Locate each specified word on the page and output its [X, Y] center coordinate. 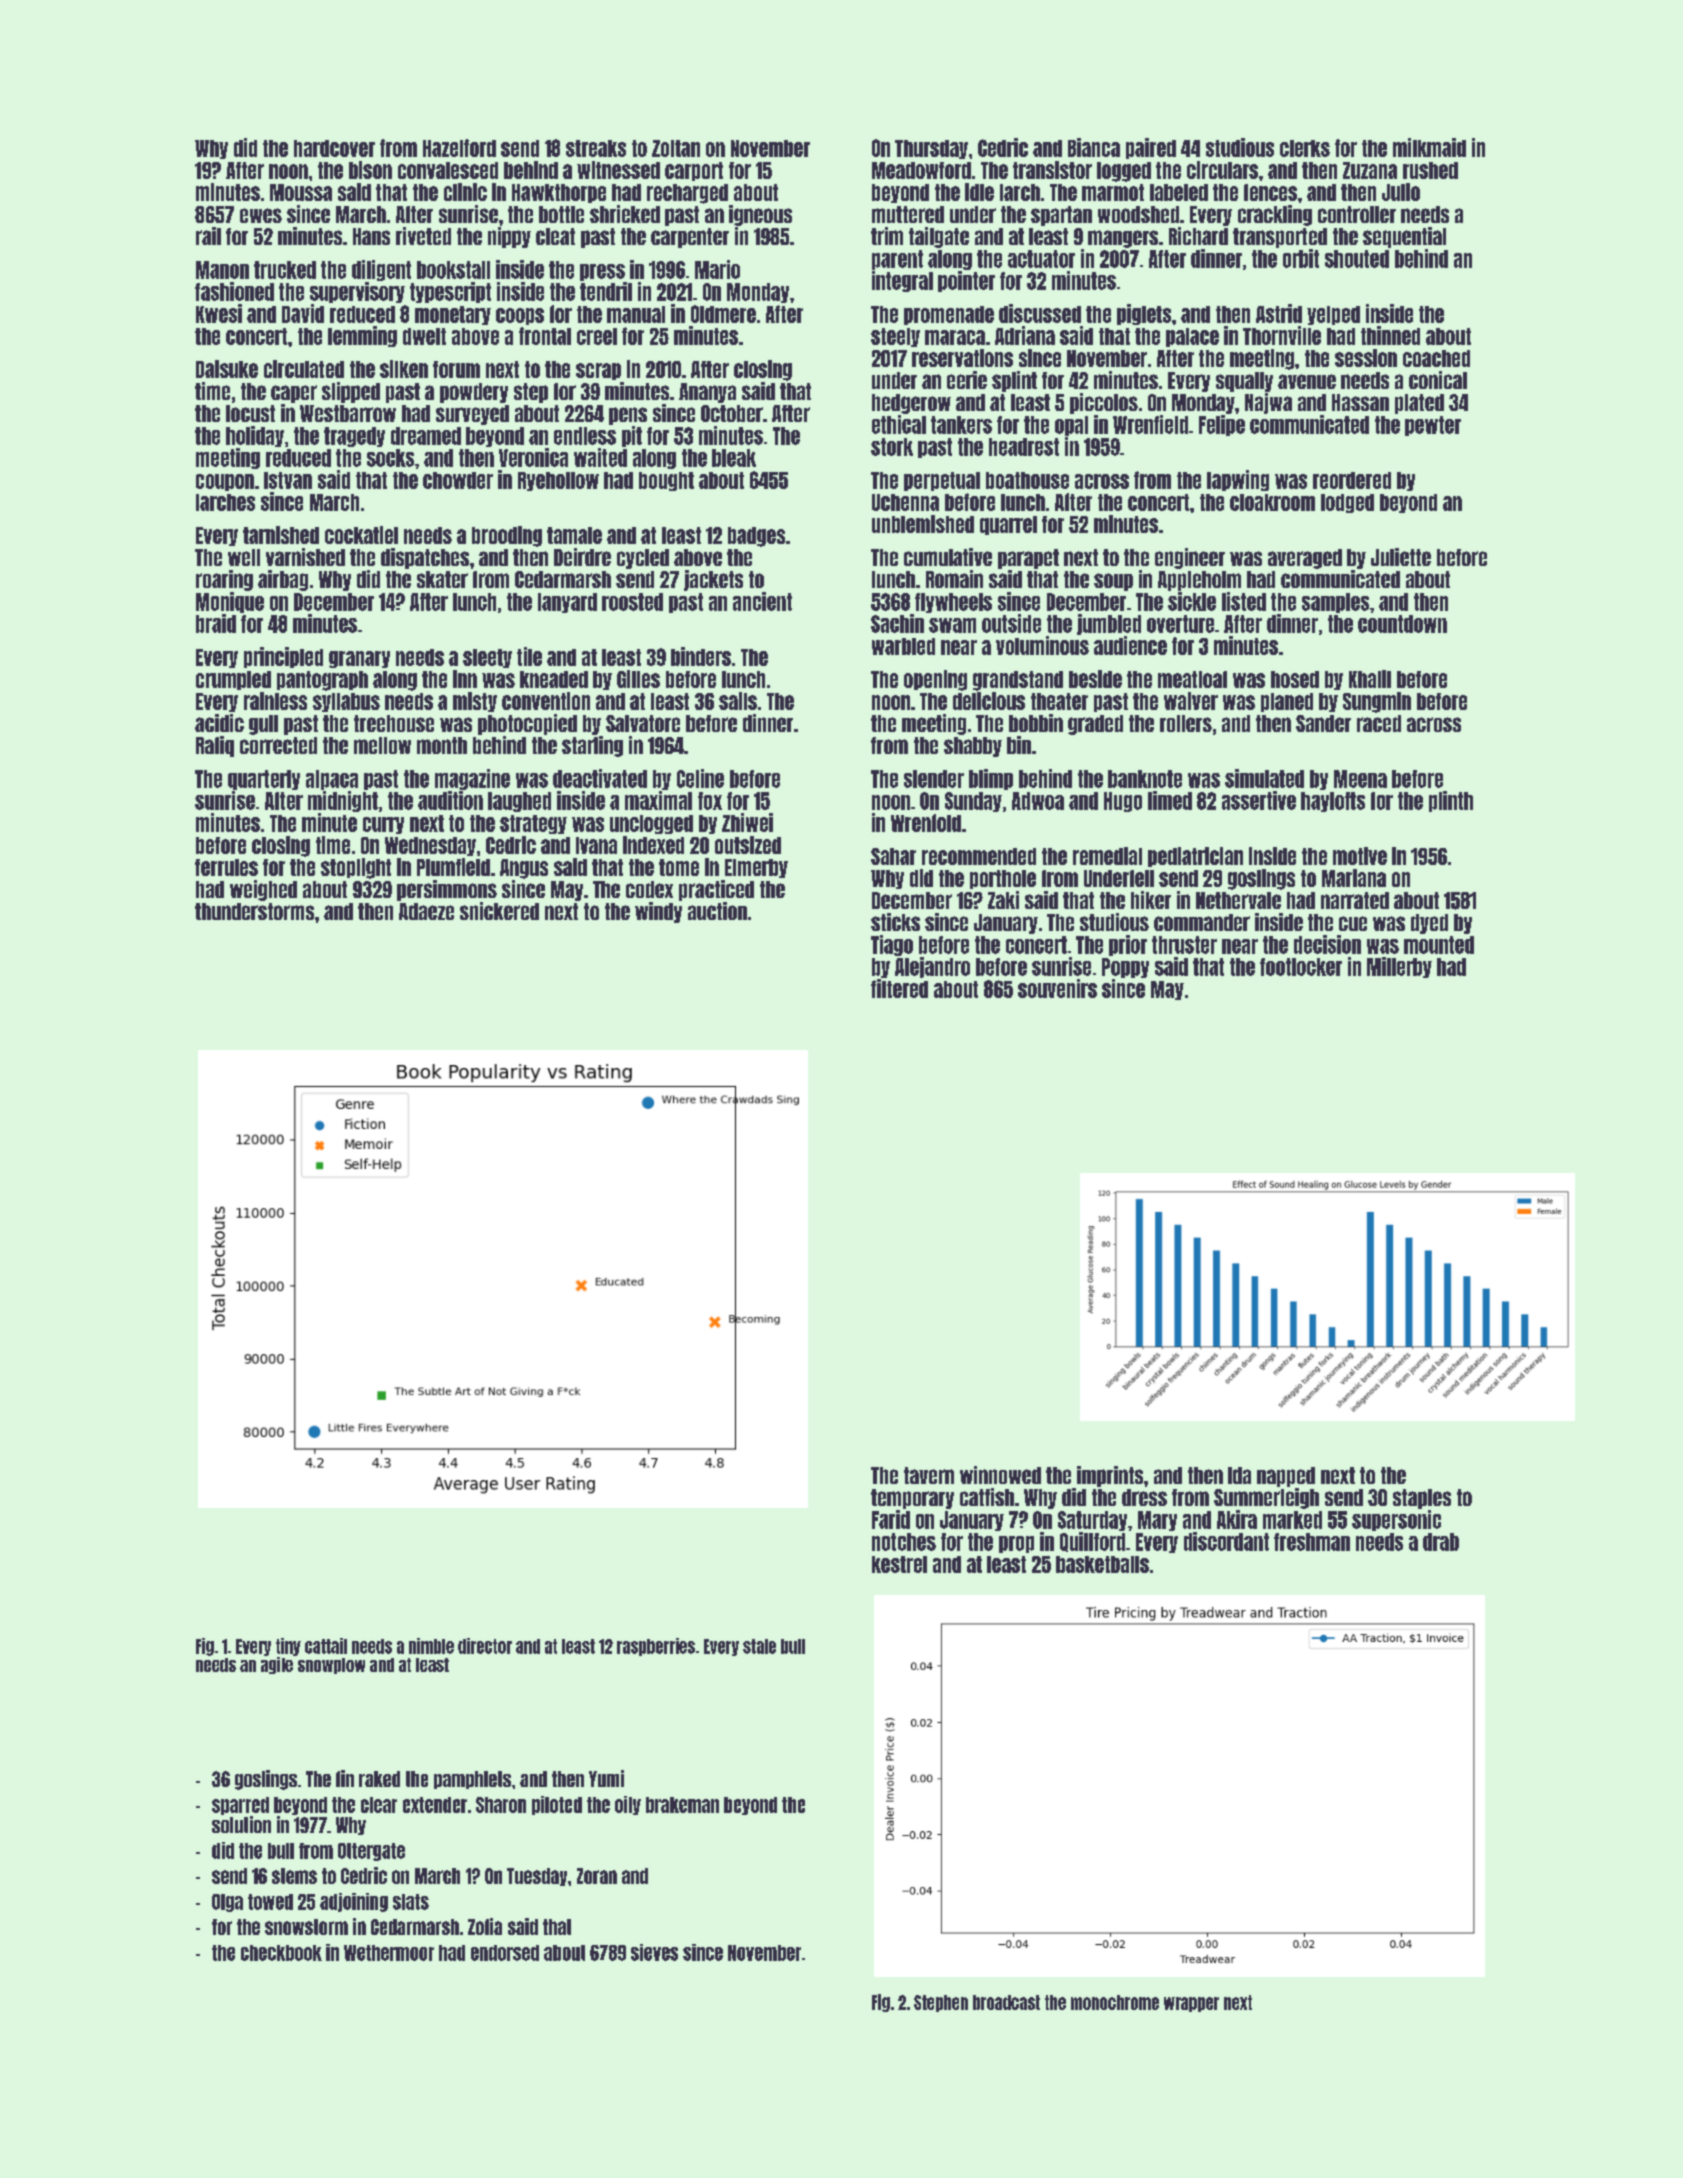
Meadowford [921, 170]
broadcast [1006, 2002]
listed [1244, 601]
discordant [1226, 1541]
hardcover [334, 148]
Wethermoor [389, 1953]
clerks [1305, 148]
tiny [288, 1647]
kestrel [899, 1564]
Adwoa [1038, 801]
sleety [487, 658]
